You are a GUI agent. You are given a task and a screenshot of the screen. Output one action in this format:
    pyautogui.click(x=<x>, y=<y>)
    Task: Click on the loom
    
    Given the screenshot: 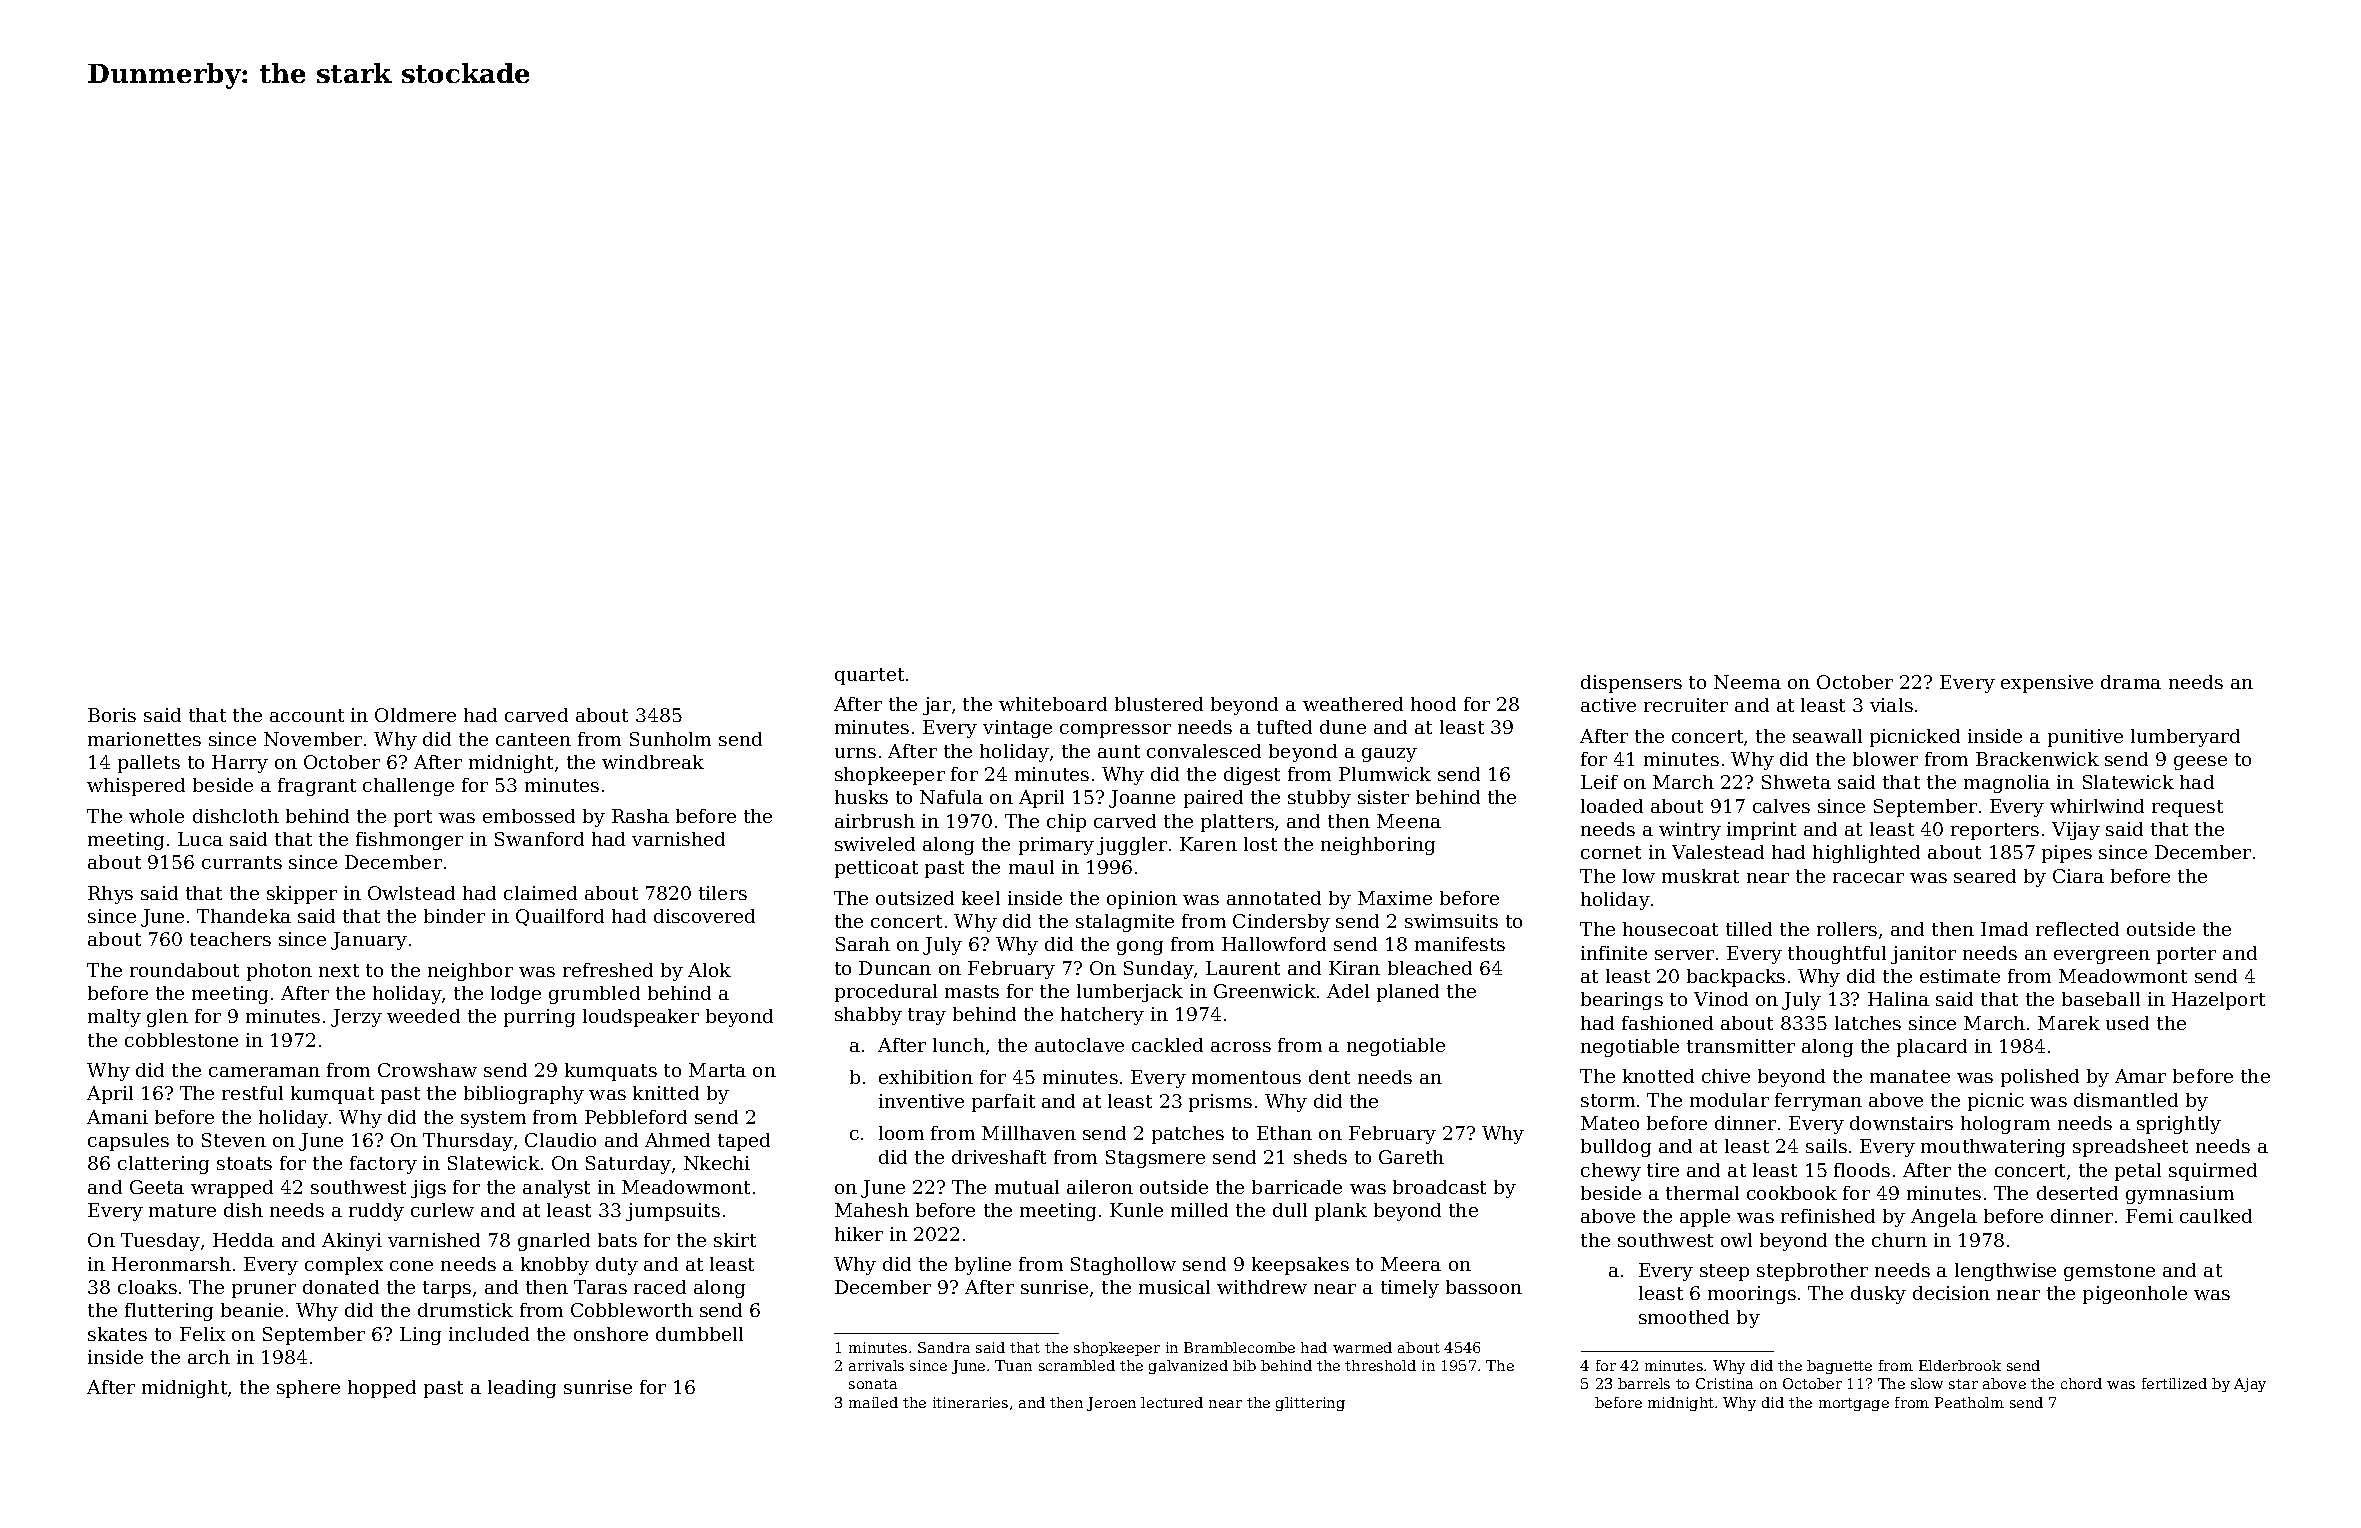 What is the action you would take?
    pyautogui.click(x=901, y=1133)
